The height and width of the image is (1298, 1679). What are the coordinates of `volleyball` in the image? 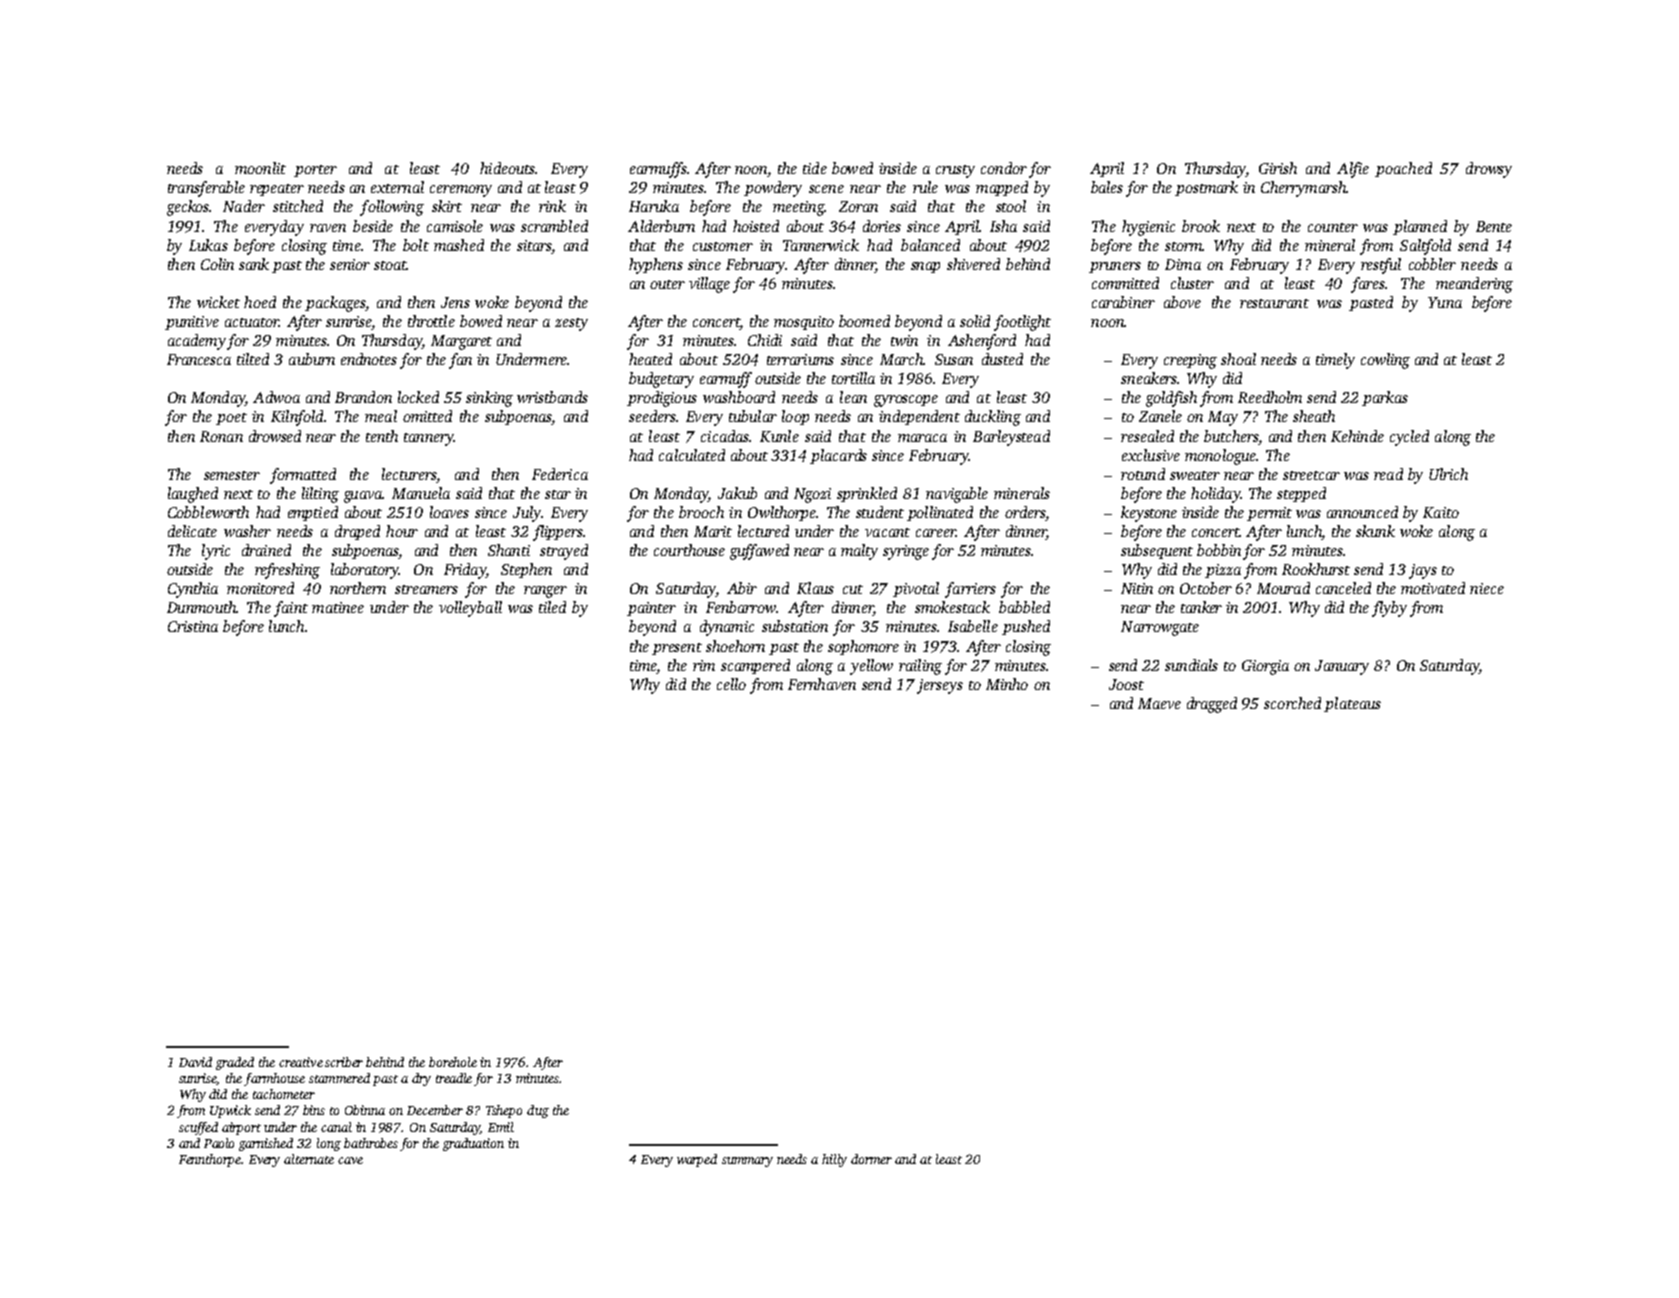 It's located at (470, 609).
